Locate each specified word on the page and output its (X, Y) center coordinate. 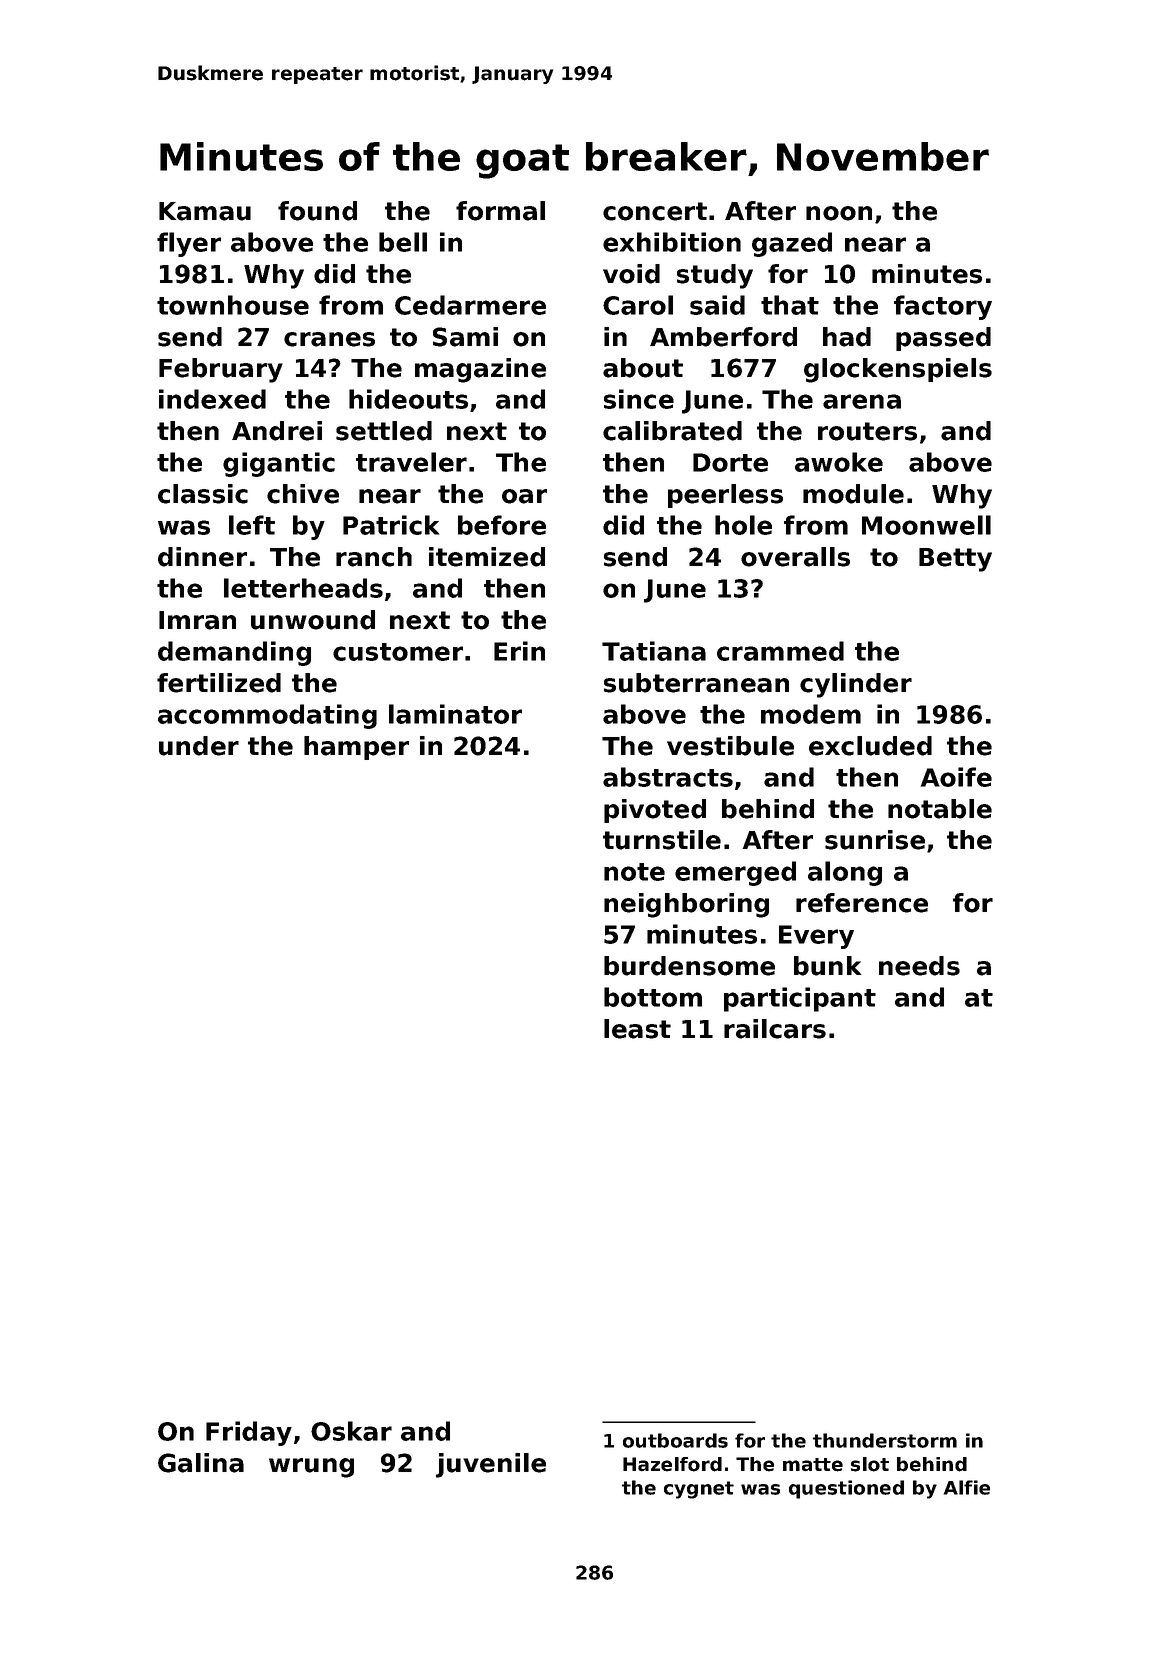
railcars (775, 1029)
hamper (356, 748)
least (637, 1029)
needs (919, 966)
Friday (249, 1433)
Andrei (277, 431)
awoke (839, 462)
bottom (653, 997)
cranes (329, 339)
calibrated (672, 431)
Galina (201, 1463)
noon (839, 213)
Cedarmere (470, 305)
